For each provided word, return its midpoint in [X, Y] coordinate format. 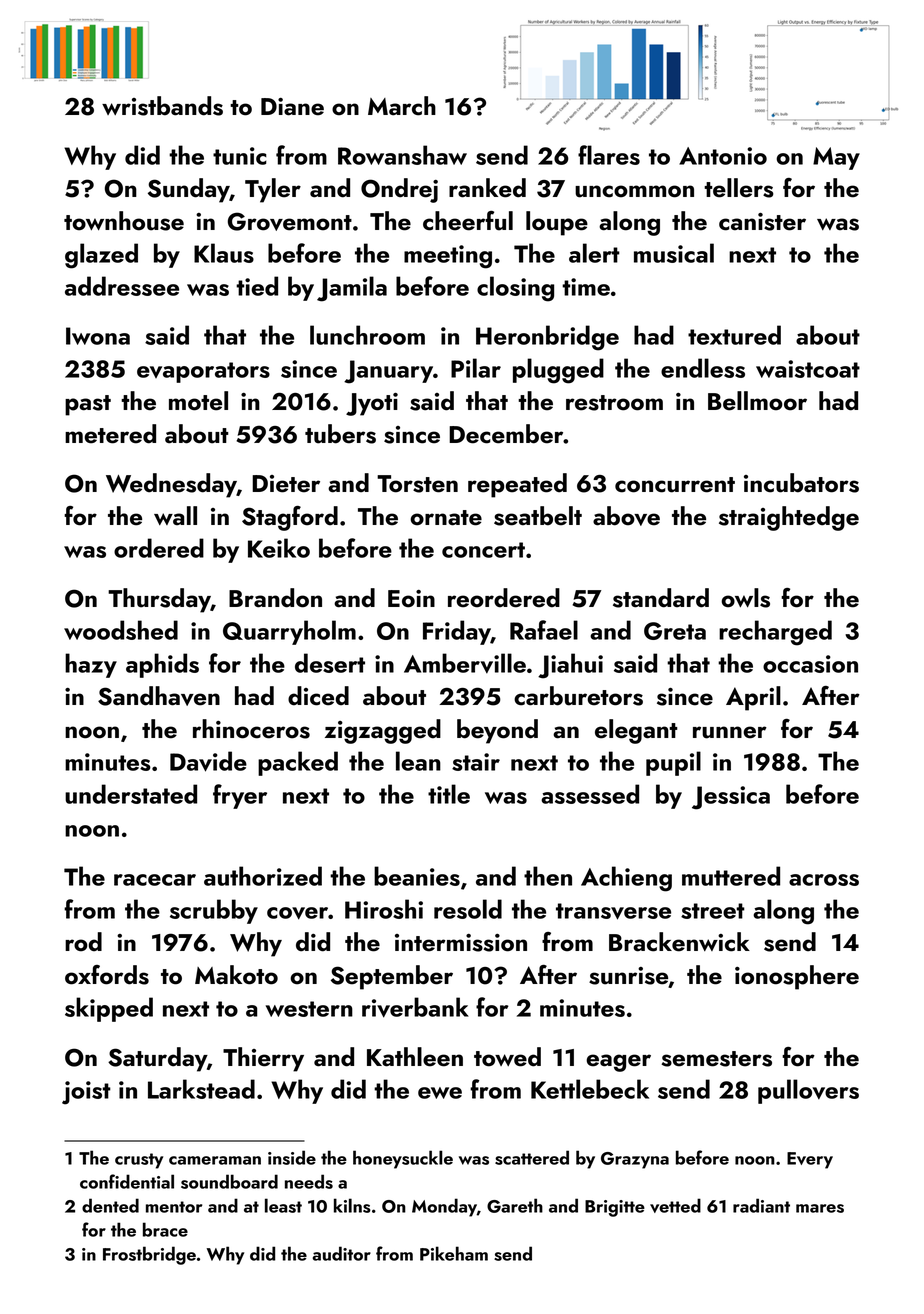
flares [609, 155]
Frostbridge [149, 1255]
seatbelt [538, 516]
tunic [240, 156]
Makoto [236, 975]
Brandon [275, 598]
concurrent [675, 485]
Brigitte [615, 1208]
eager [618, 1063]
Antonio [723, 156]
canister [762, 222]
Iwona [98, 336]
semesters [716, 1059]
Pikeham [454, 1253]
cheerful [468, 221]
